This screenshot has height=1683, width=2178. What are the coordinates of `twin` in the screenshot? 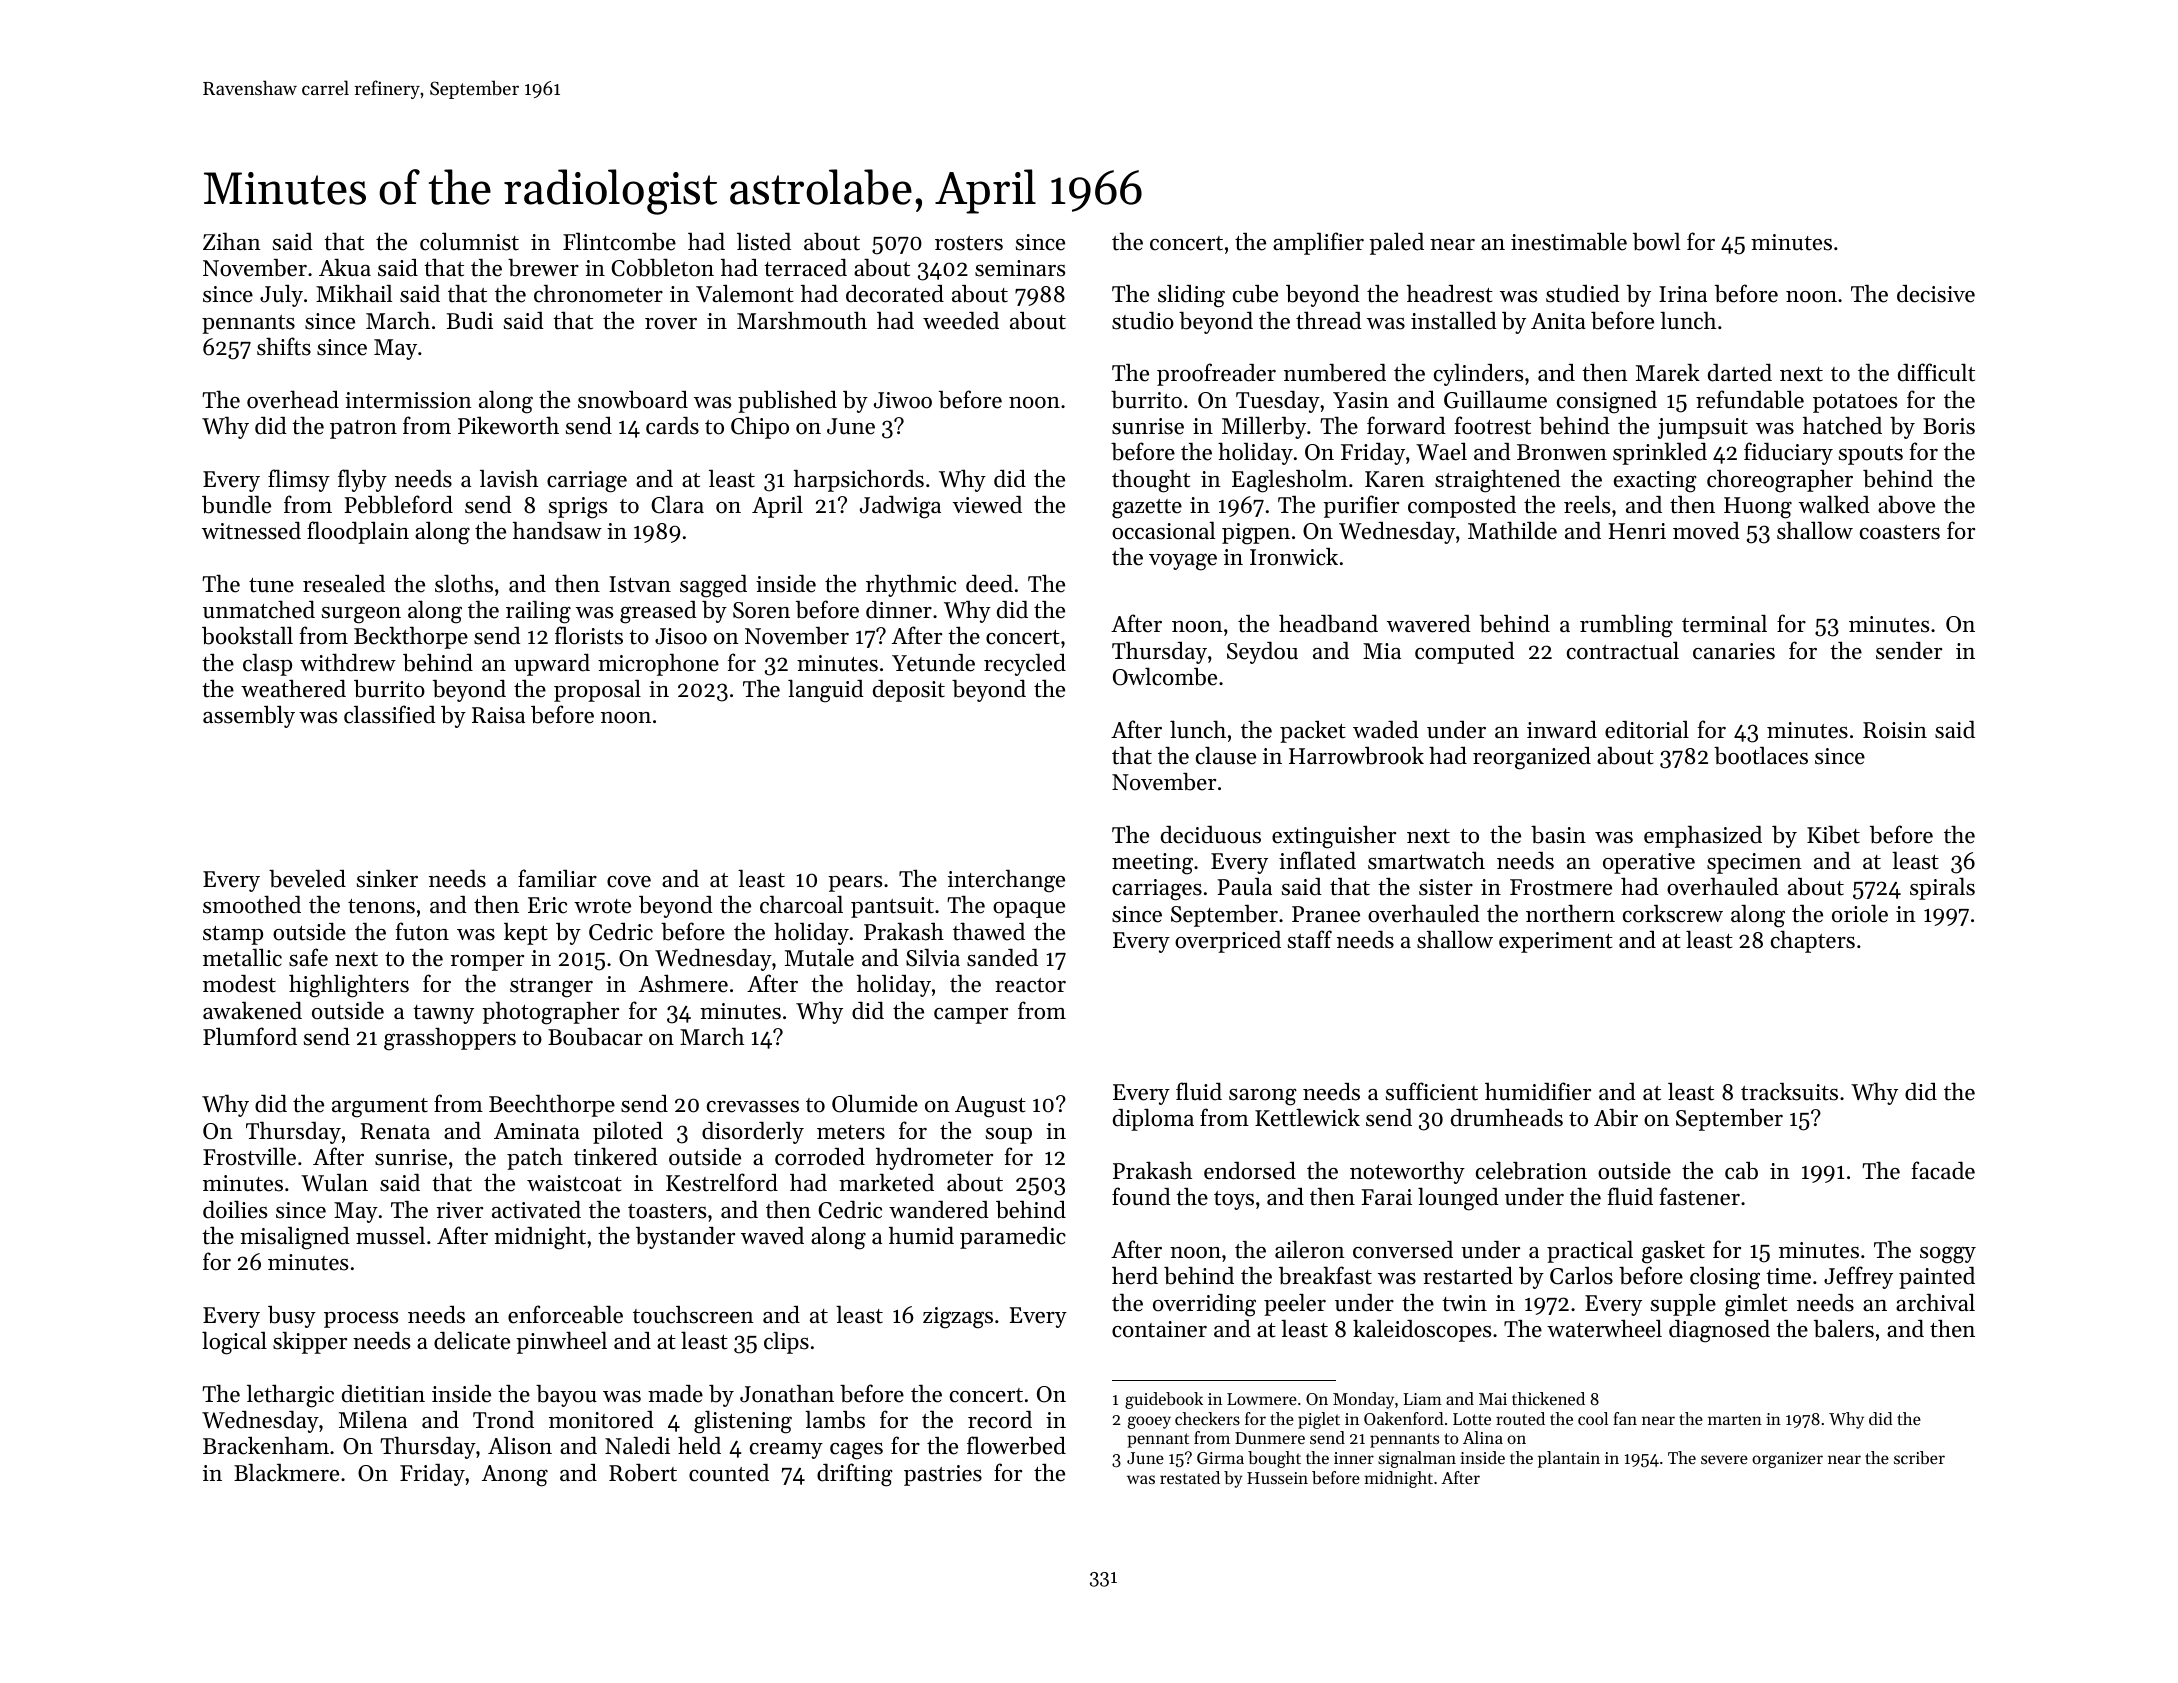 It's located at (1464, 1303).
